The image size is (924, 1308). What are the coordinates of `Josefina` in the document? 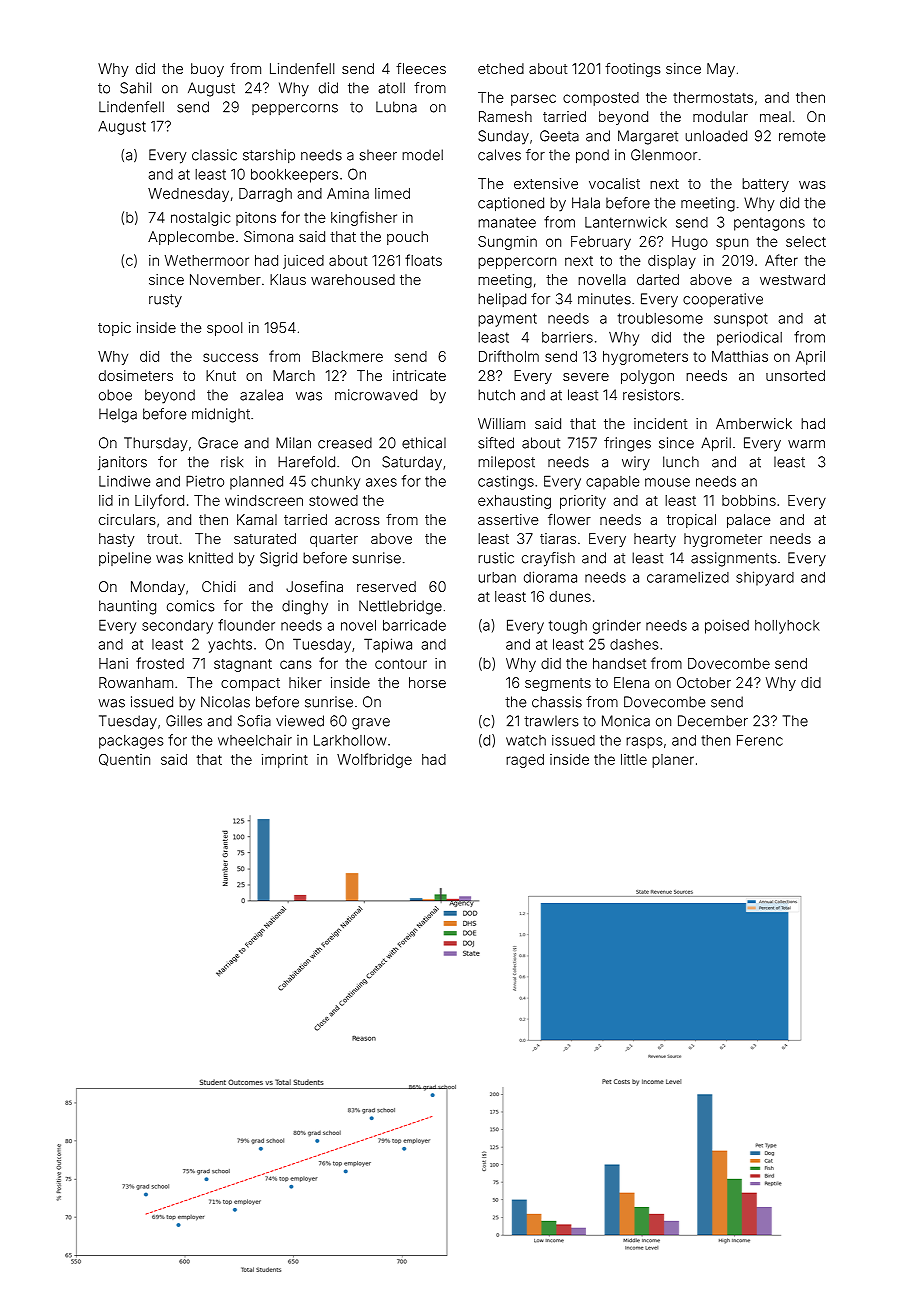 It's located at (314, 586).
